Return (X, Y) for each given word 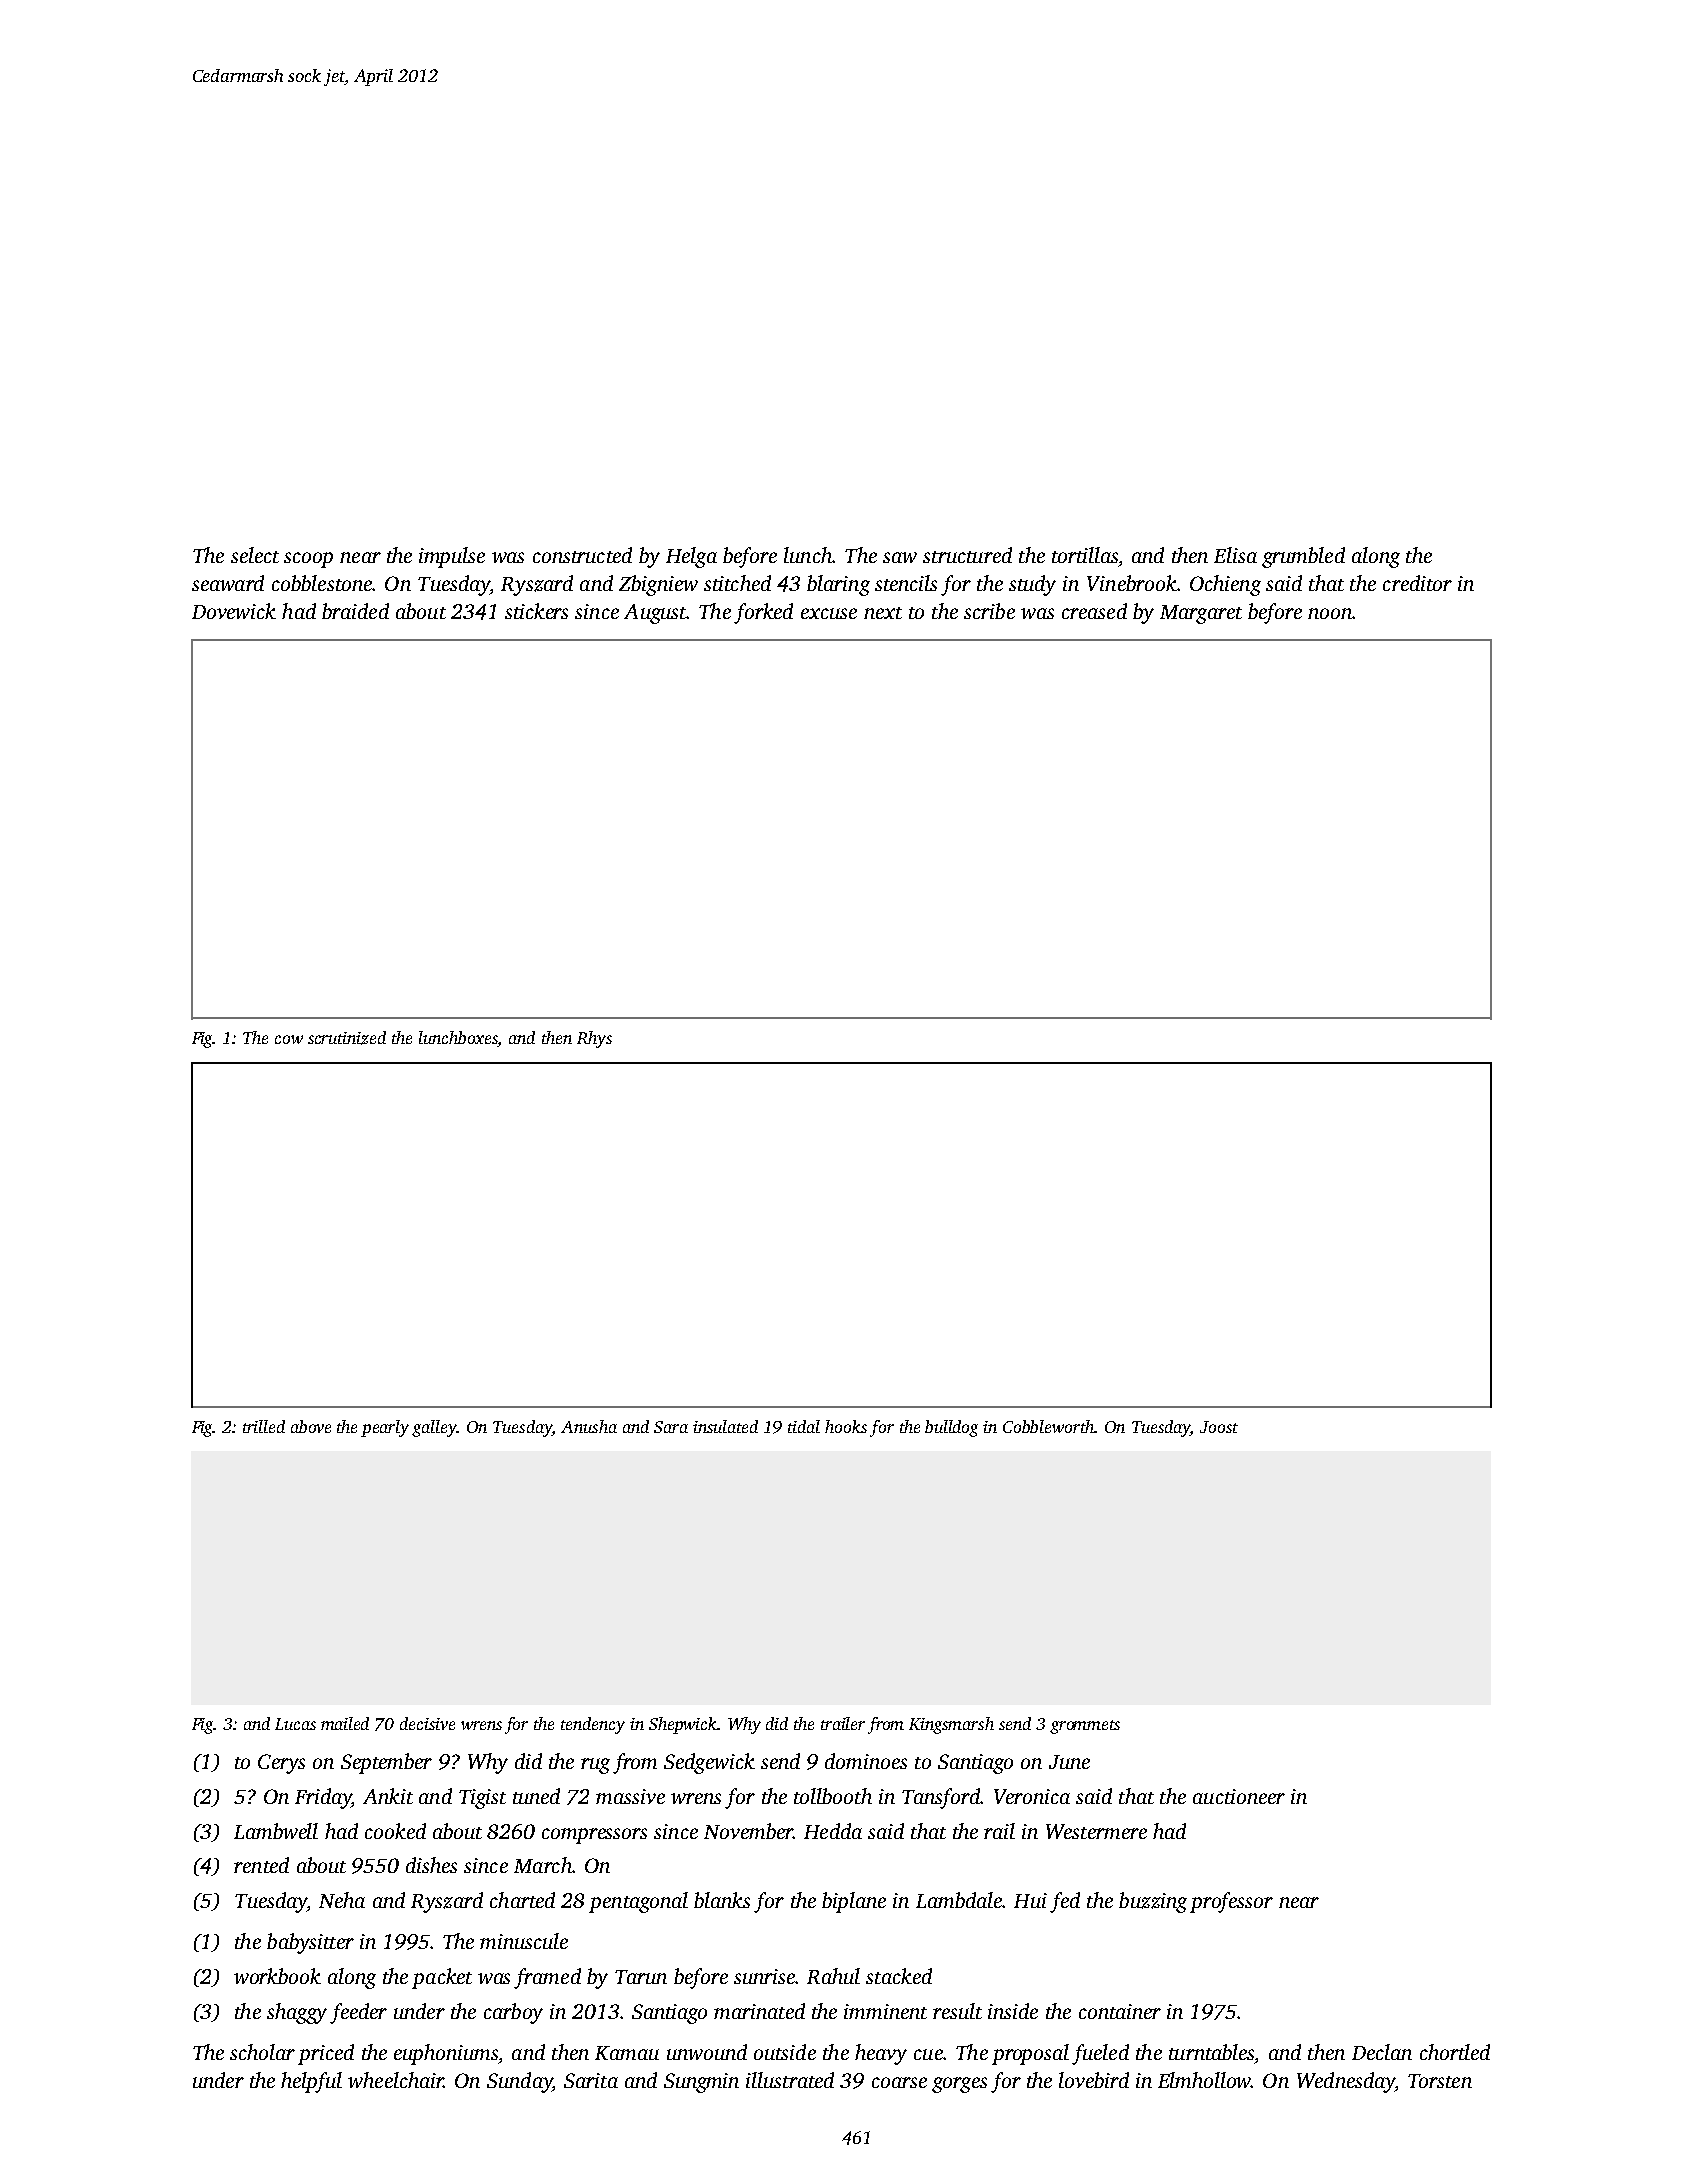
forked (763, 613)
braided (355, 611)
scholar (262, 2052)
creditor (1417, 583)
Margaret (1201, 614)
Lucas (295, 1724)
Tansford (941, 1798)
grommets (1085, 1727)
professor (1231, 1902)
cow (289, 1039)
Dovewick (234, 611)
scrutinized (347, 1038)
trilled (264, 1426)
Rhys (594, 1039)
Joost (1219, 1427)
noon (1330, 613)
